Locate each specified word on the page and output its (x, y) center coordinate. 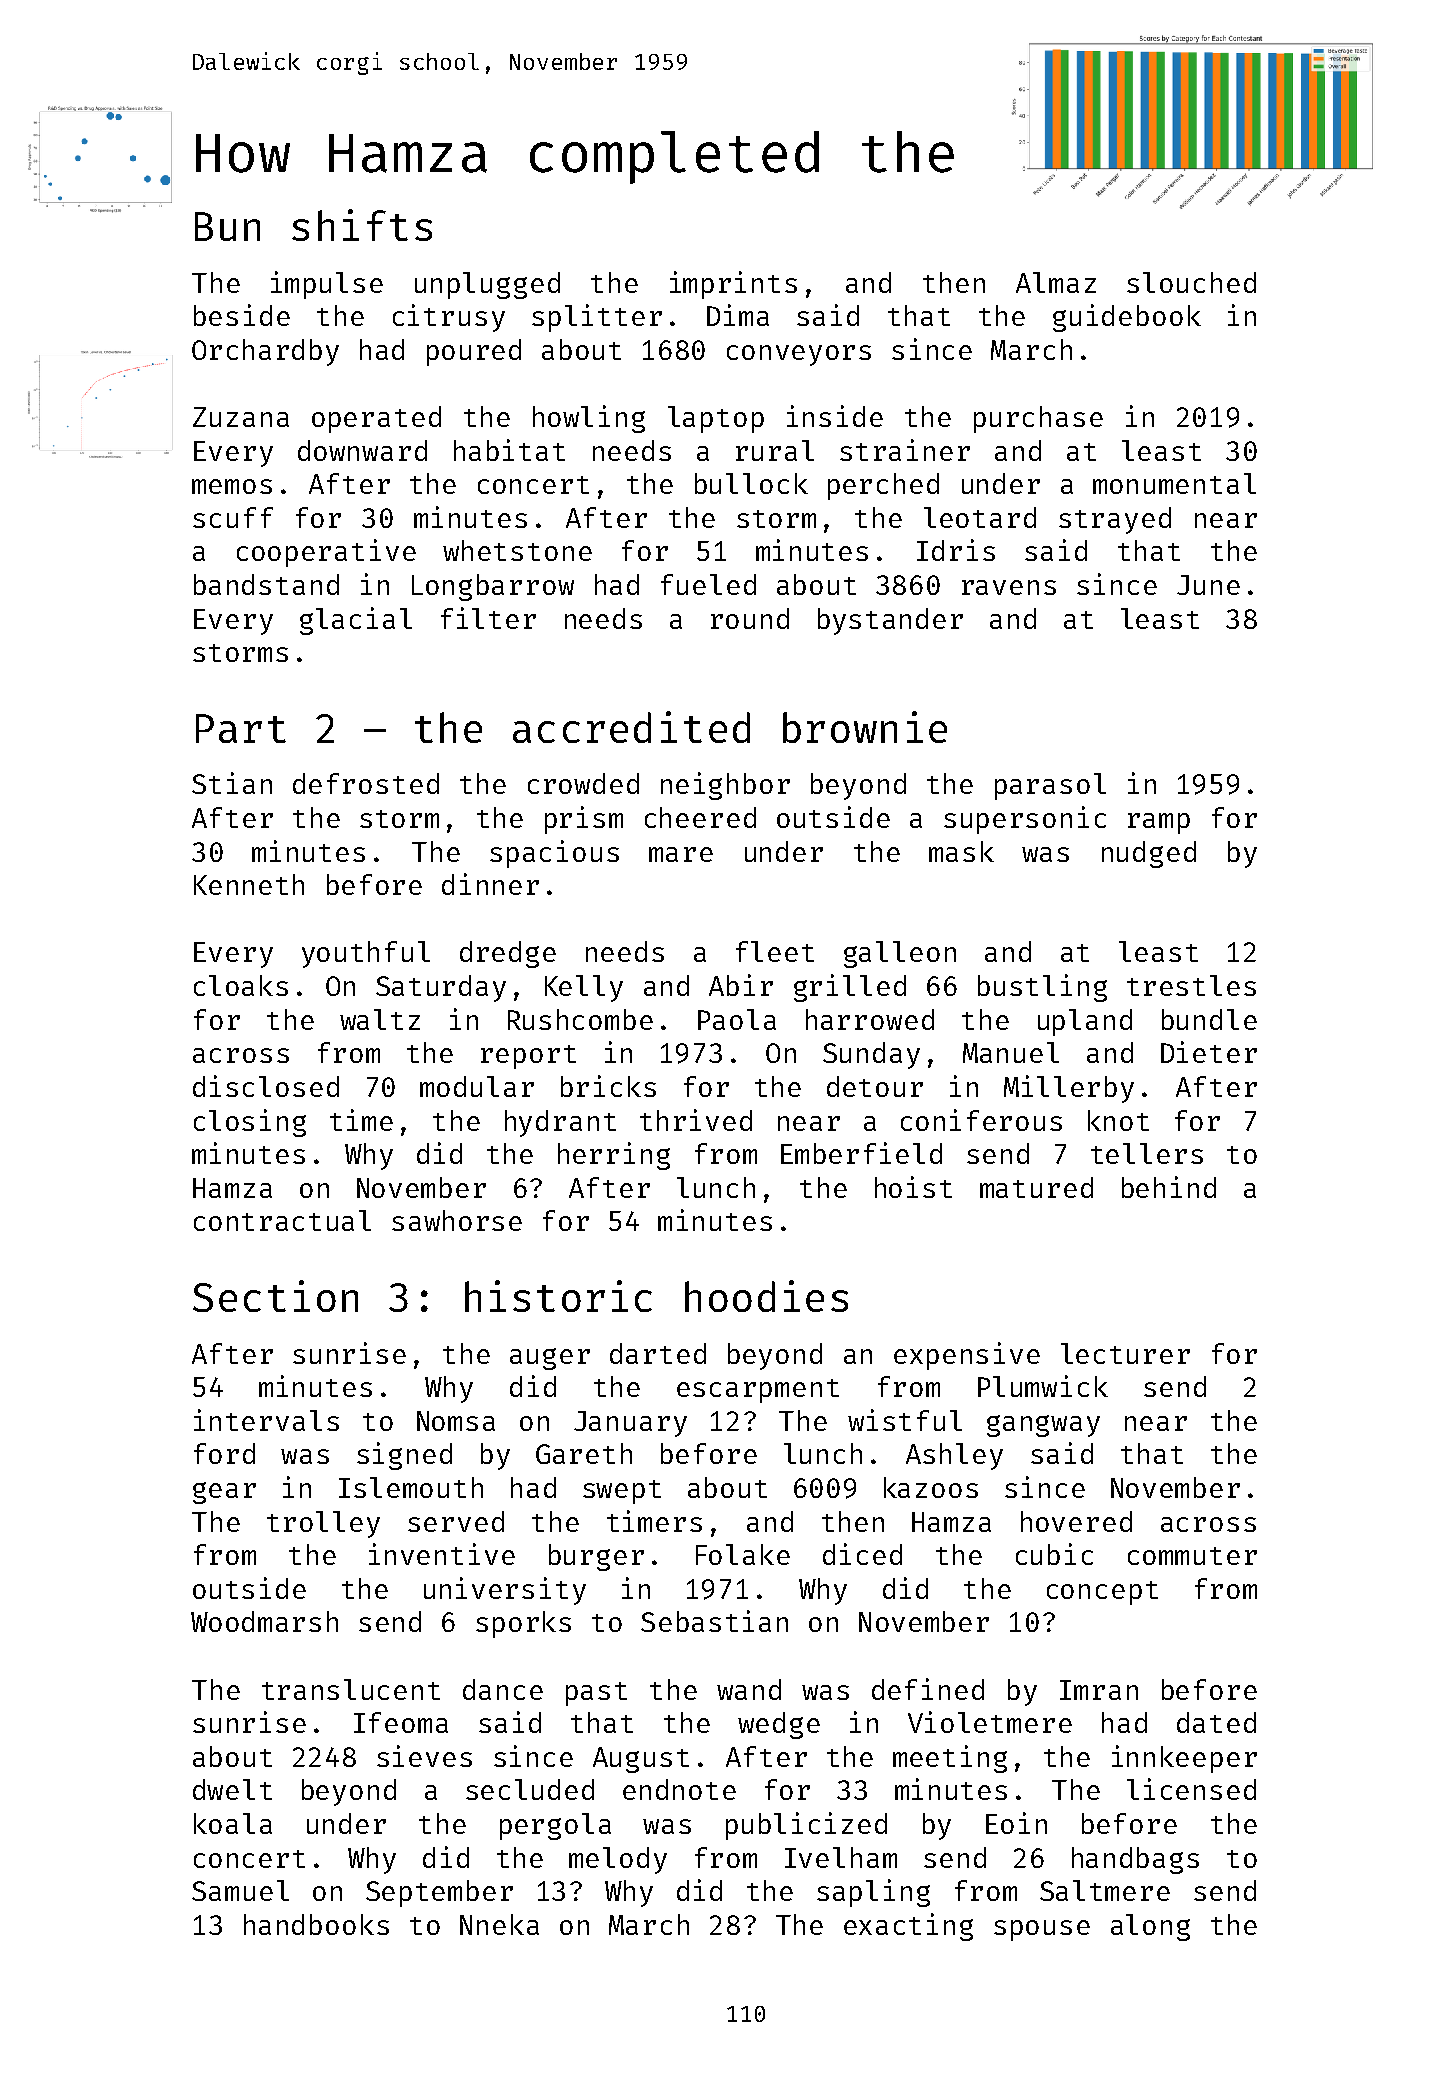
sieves (424, 1756)
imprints (733, 285)
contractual (282, 1220)
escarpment (758, 1391)
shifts (362, 225)
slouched (1191, 282)
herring (614, 1156)
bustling (1042, 988)
